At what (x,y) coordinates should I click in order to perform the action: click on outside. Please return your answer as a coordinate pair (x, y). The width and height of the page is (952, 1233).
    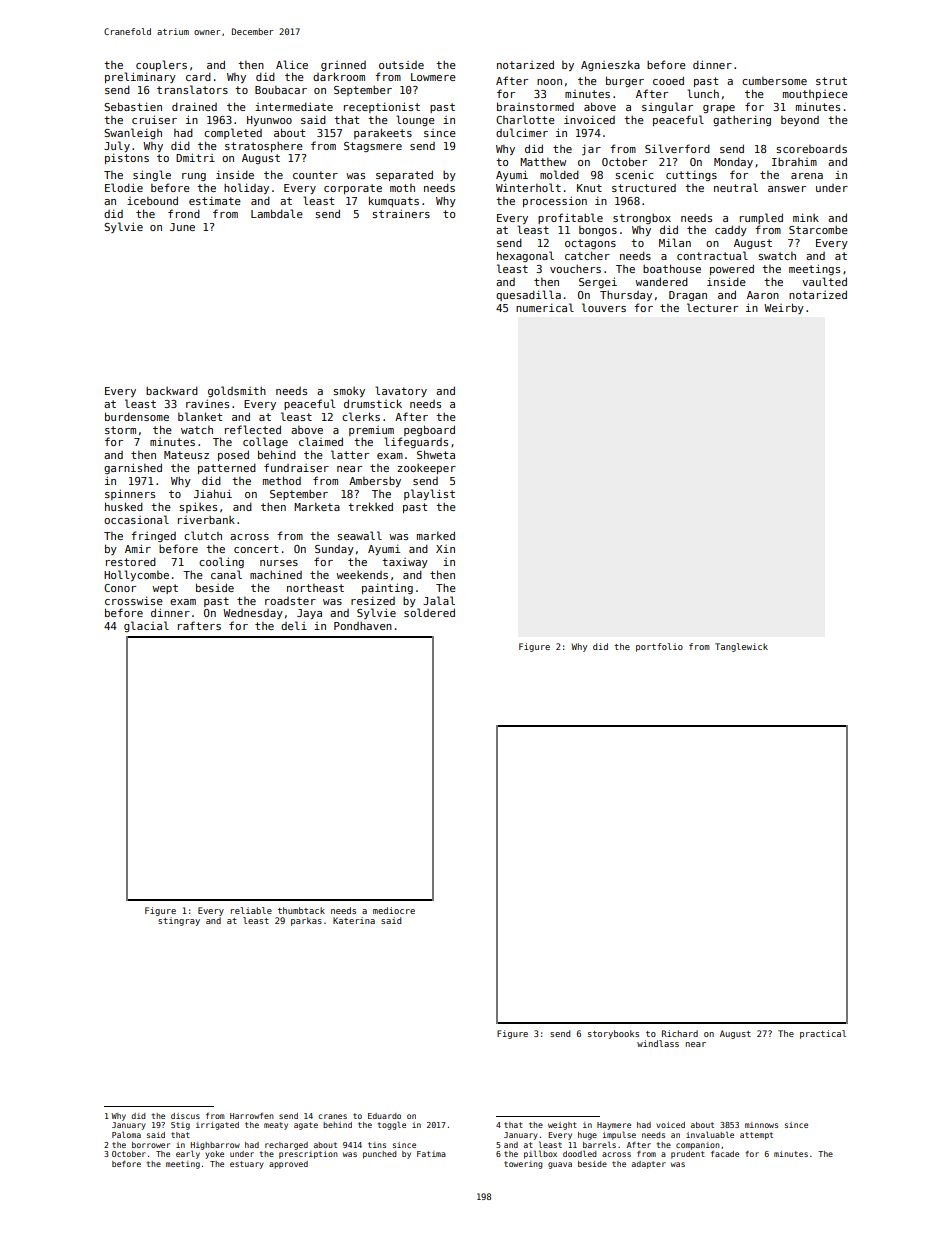
    Looking at the image, I should click on (401, 65).
